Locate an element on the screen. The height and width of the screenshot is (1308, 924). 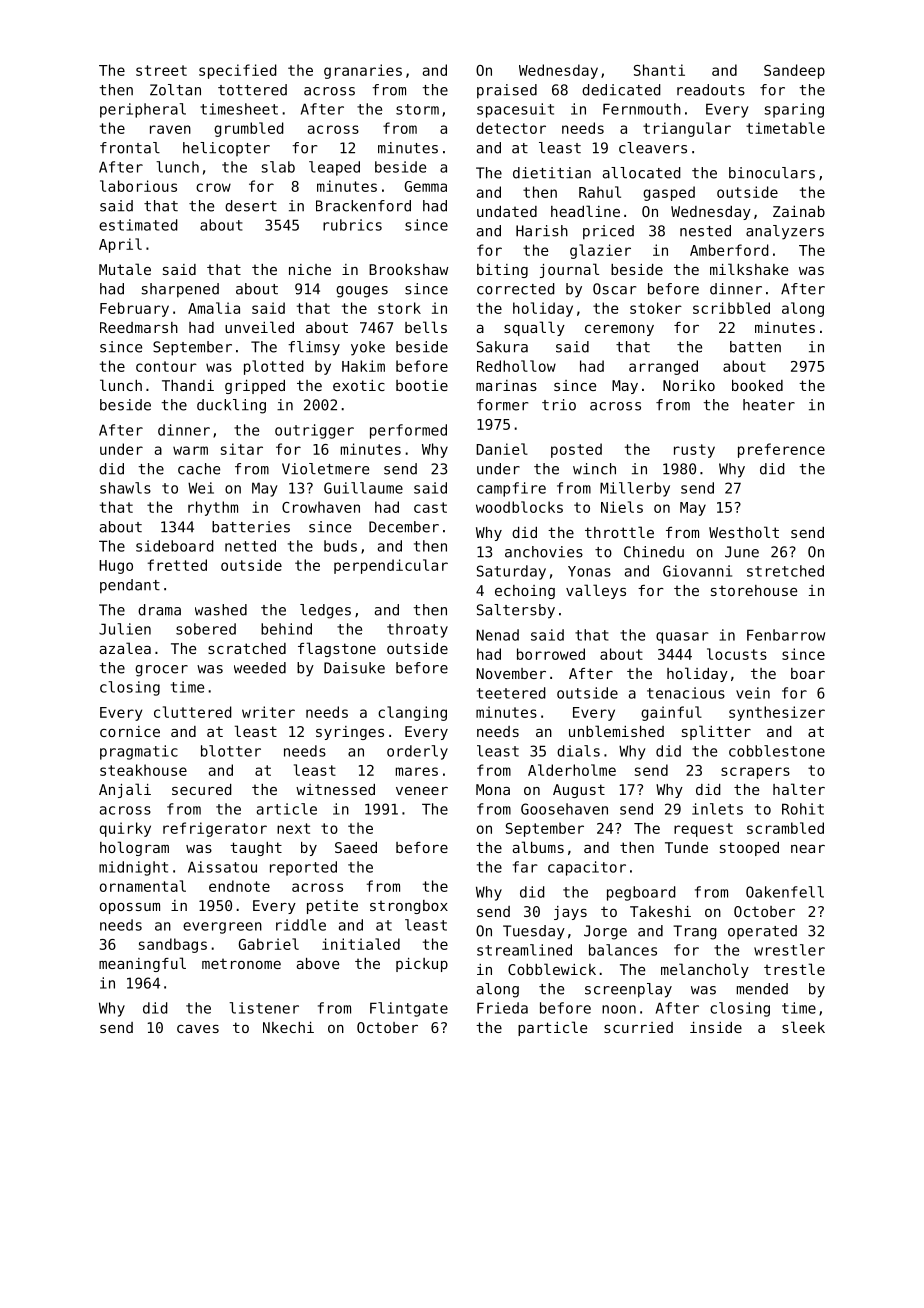
rusty is located at coordinates (694, 451).
